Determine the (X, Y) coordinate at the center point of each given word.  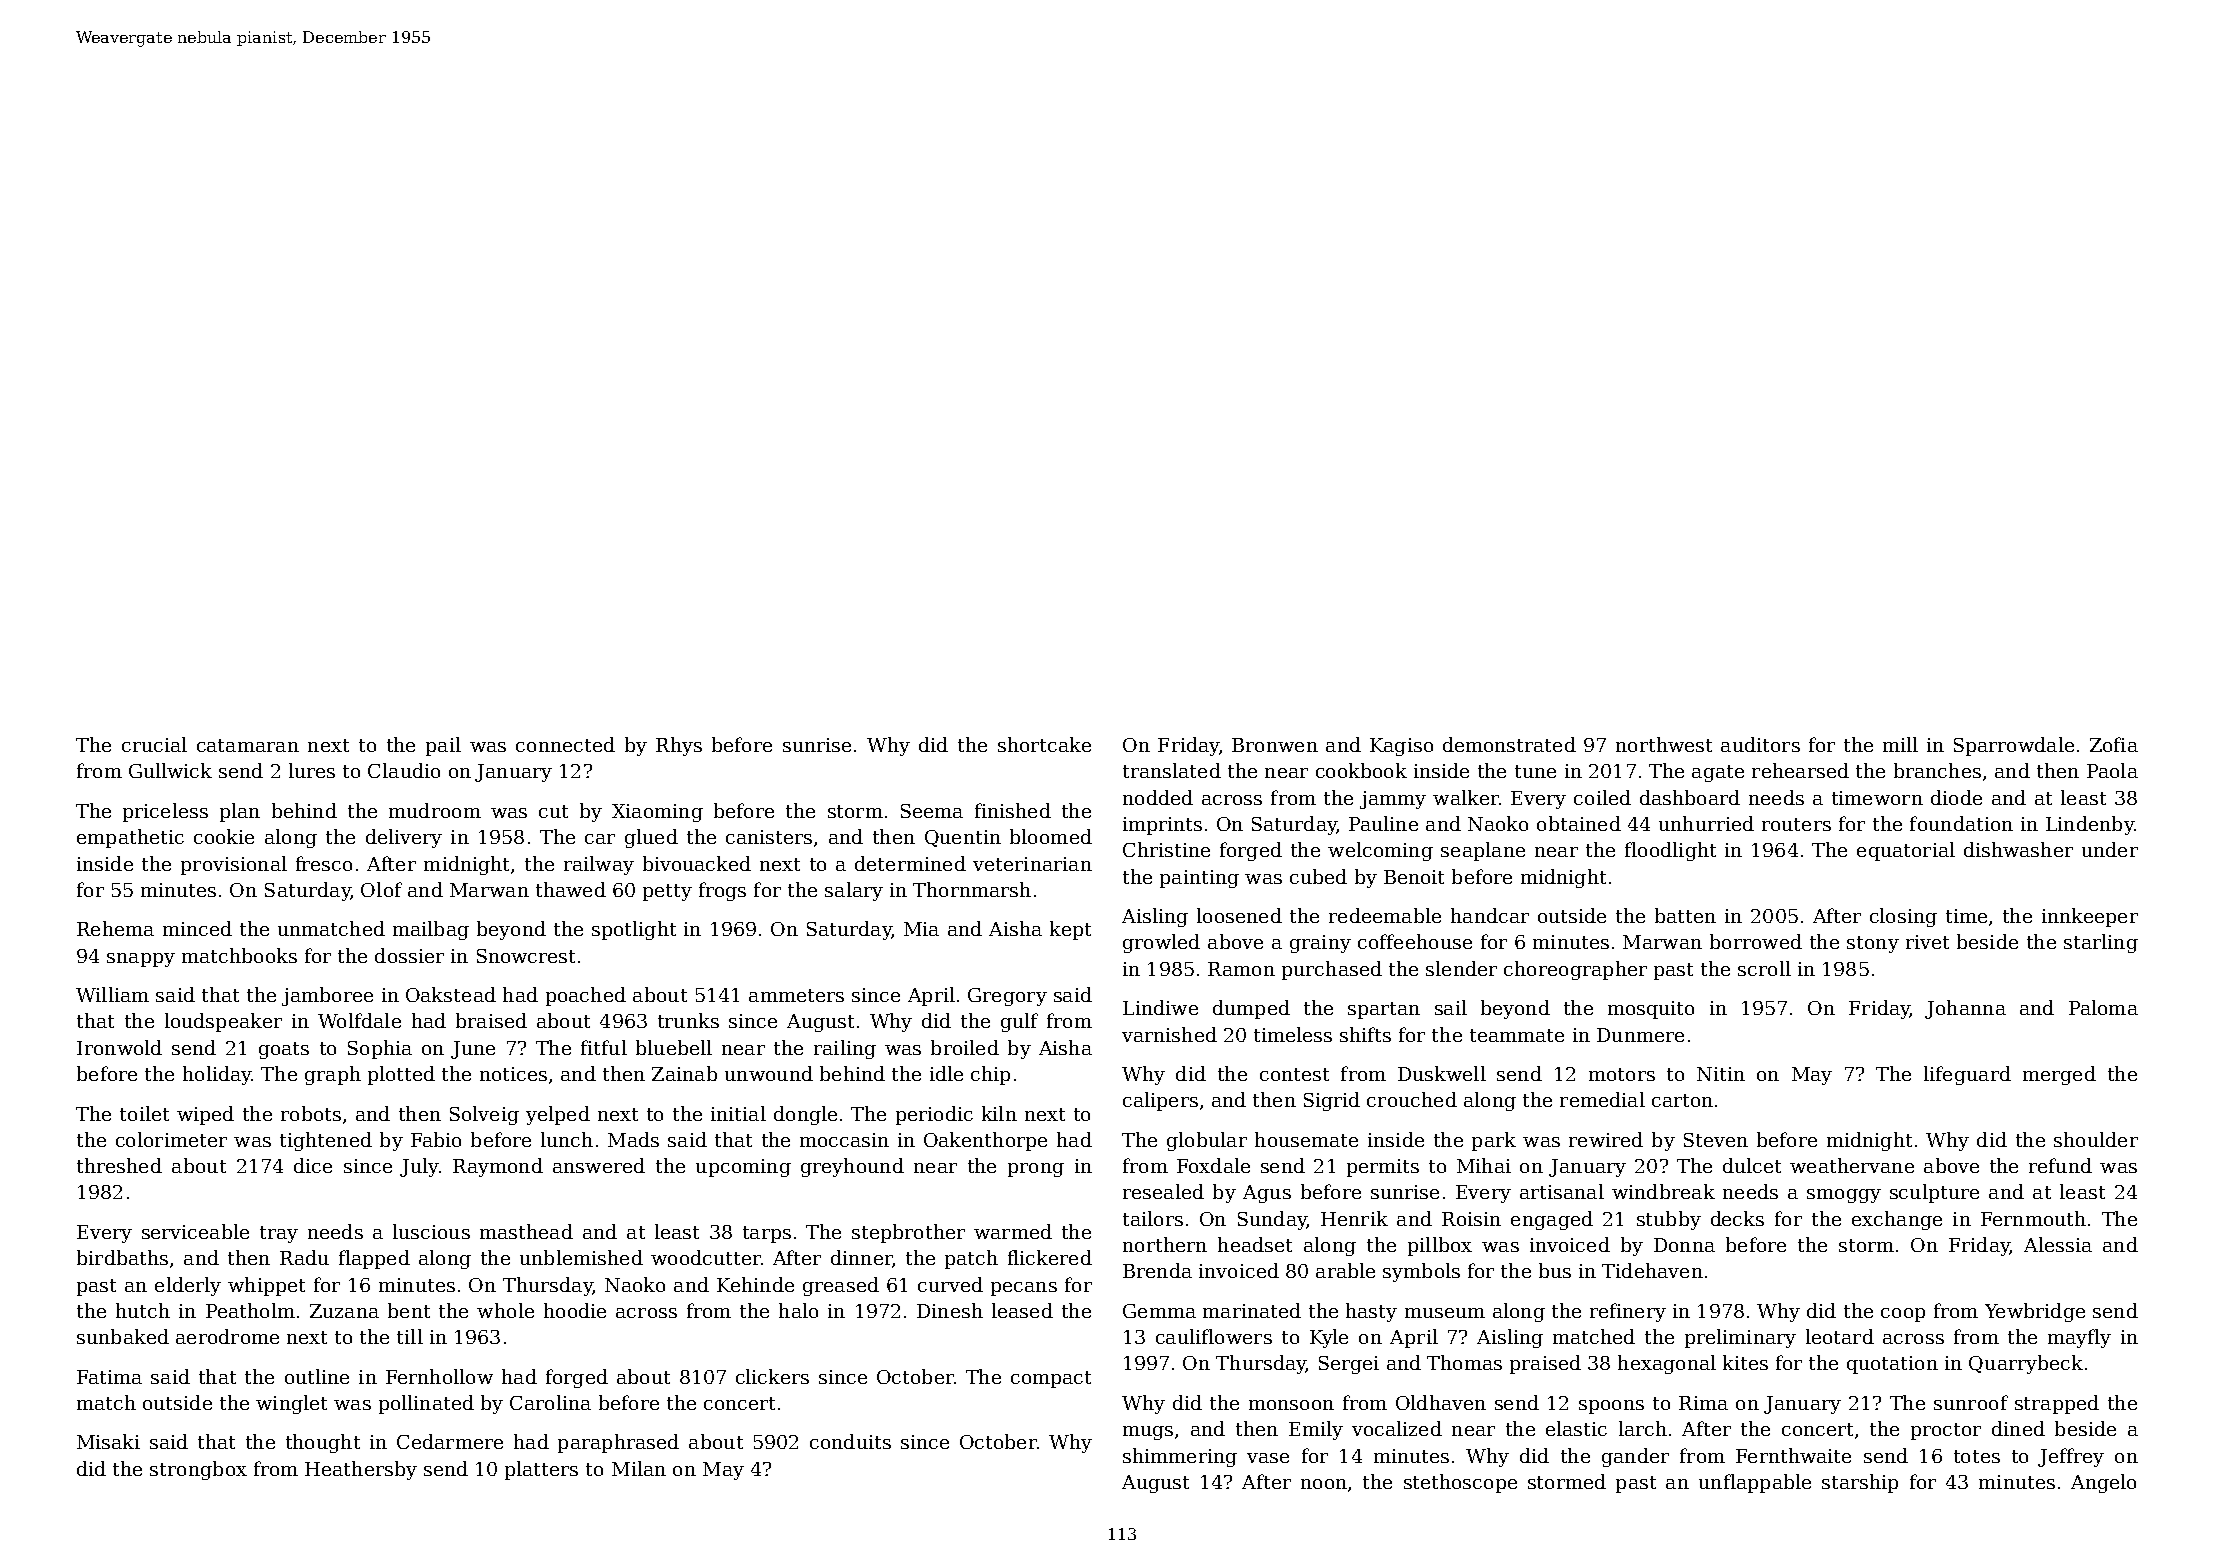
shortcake (1044, 744)
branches (1937, 770)
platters (541, 1470)
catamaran (248, 745)
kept (1070, 930)
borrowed (1756, 941)
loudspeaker (223, 1022)
